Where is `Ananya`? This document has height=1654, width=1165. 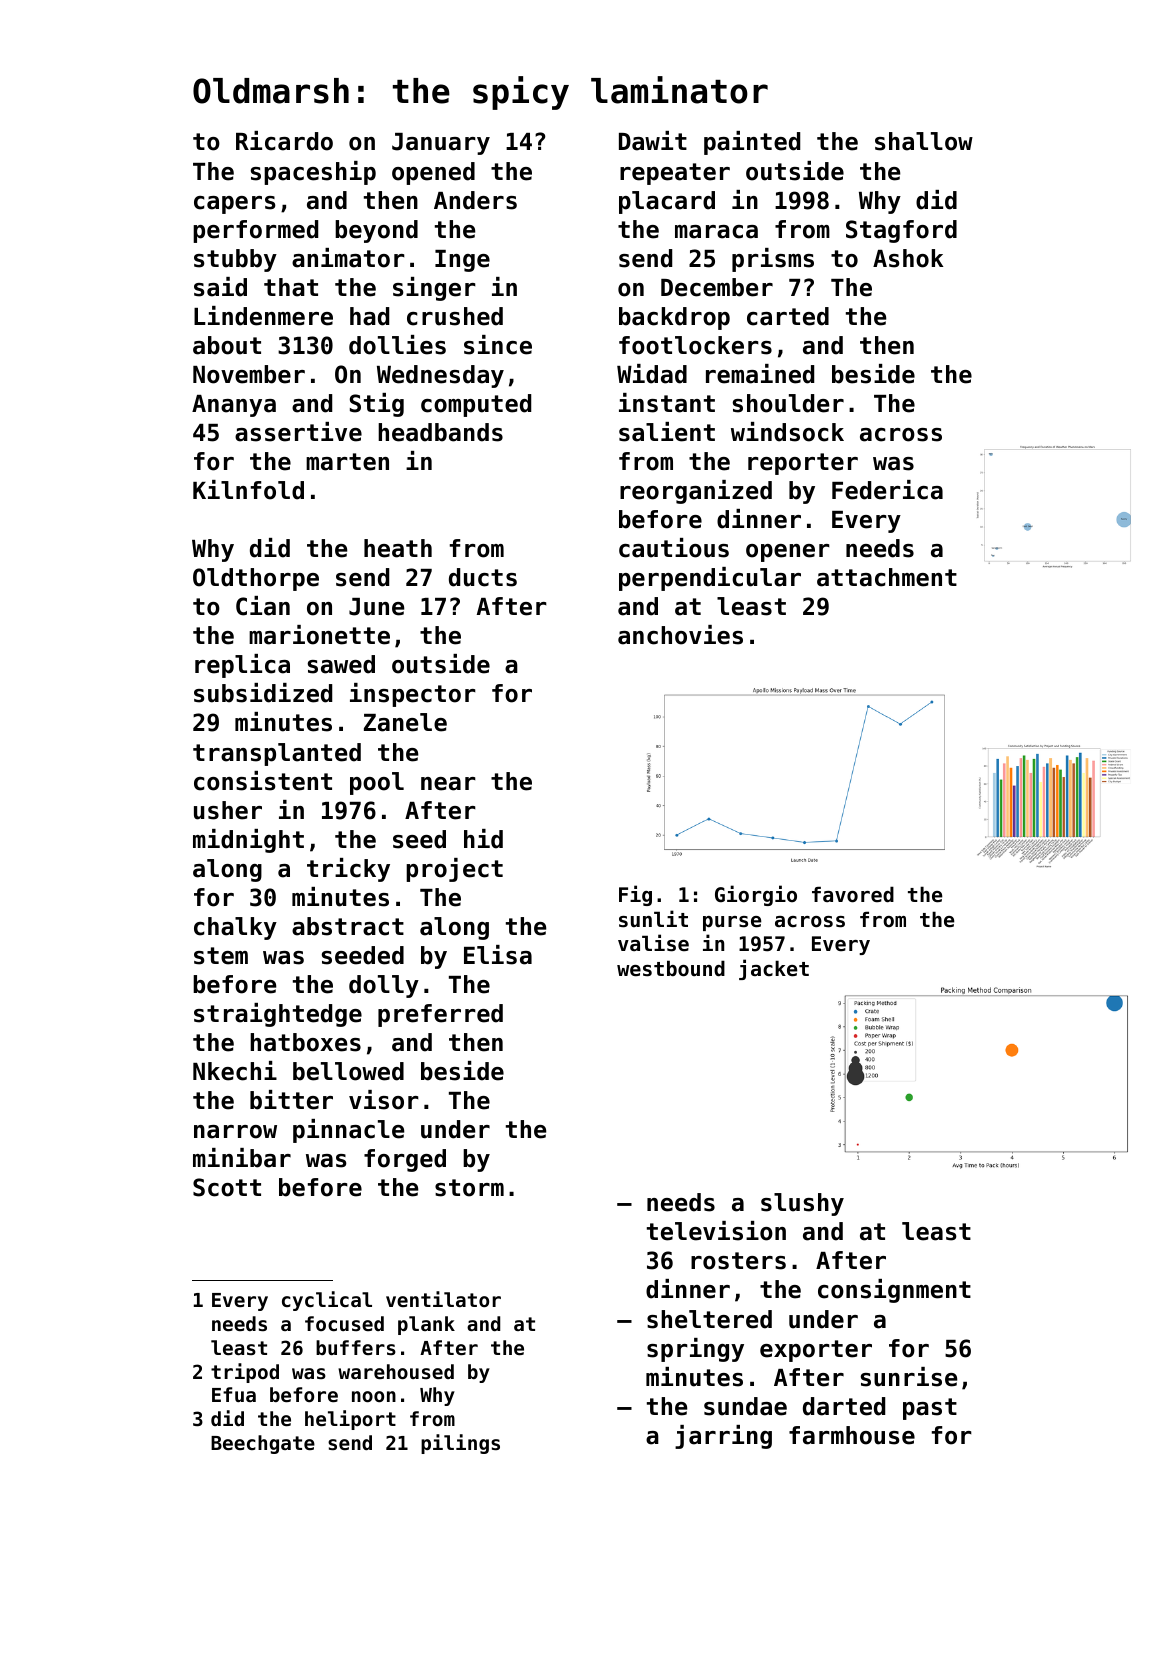 Ananya is located at coordinates (234, 406).
